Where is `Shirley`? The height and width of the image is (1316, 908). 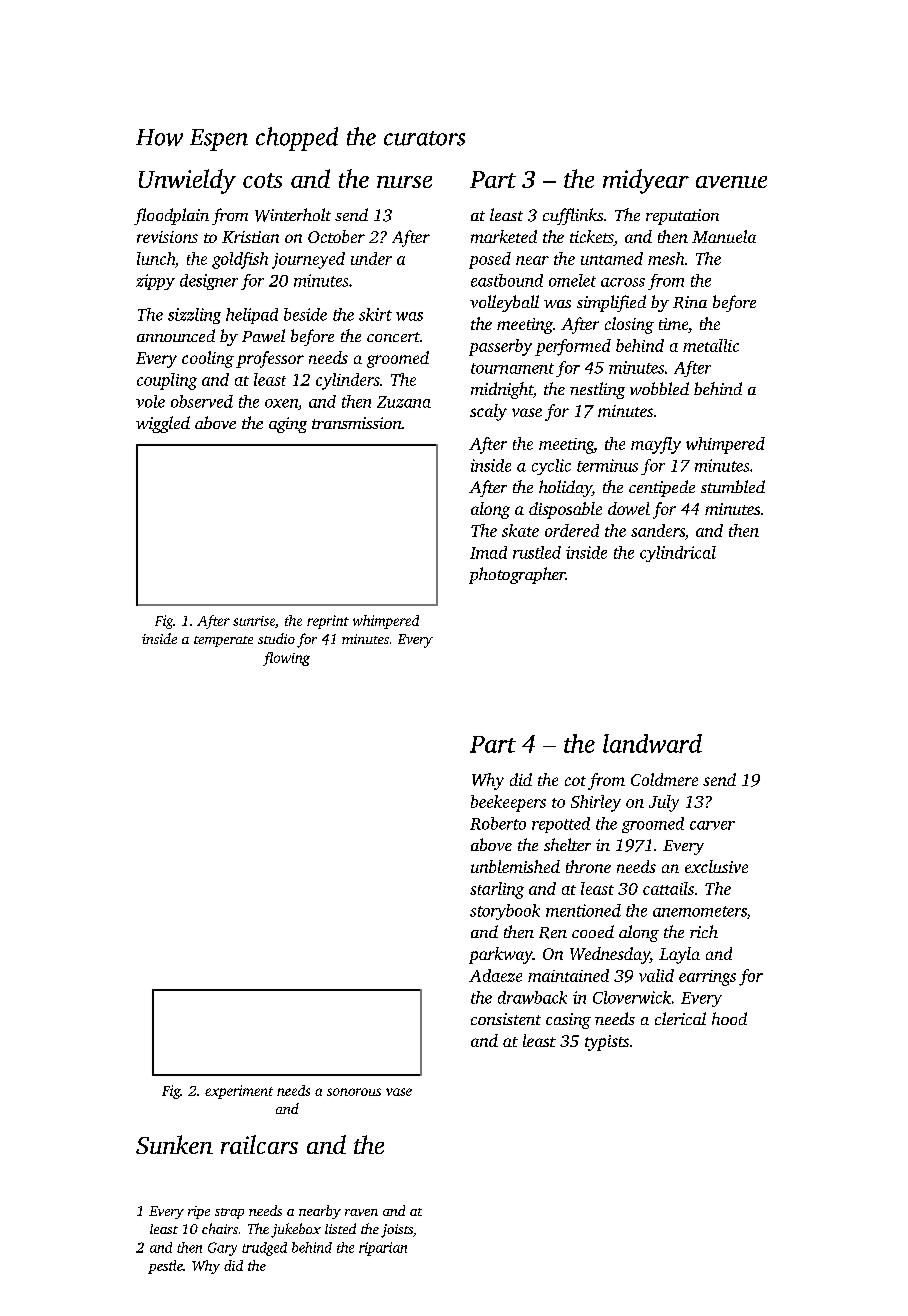
Shirley is located at coordinates (596, 803).
